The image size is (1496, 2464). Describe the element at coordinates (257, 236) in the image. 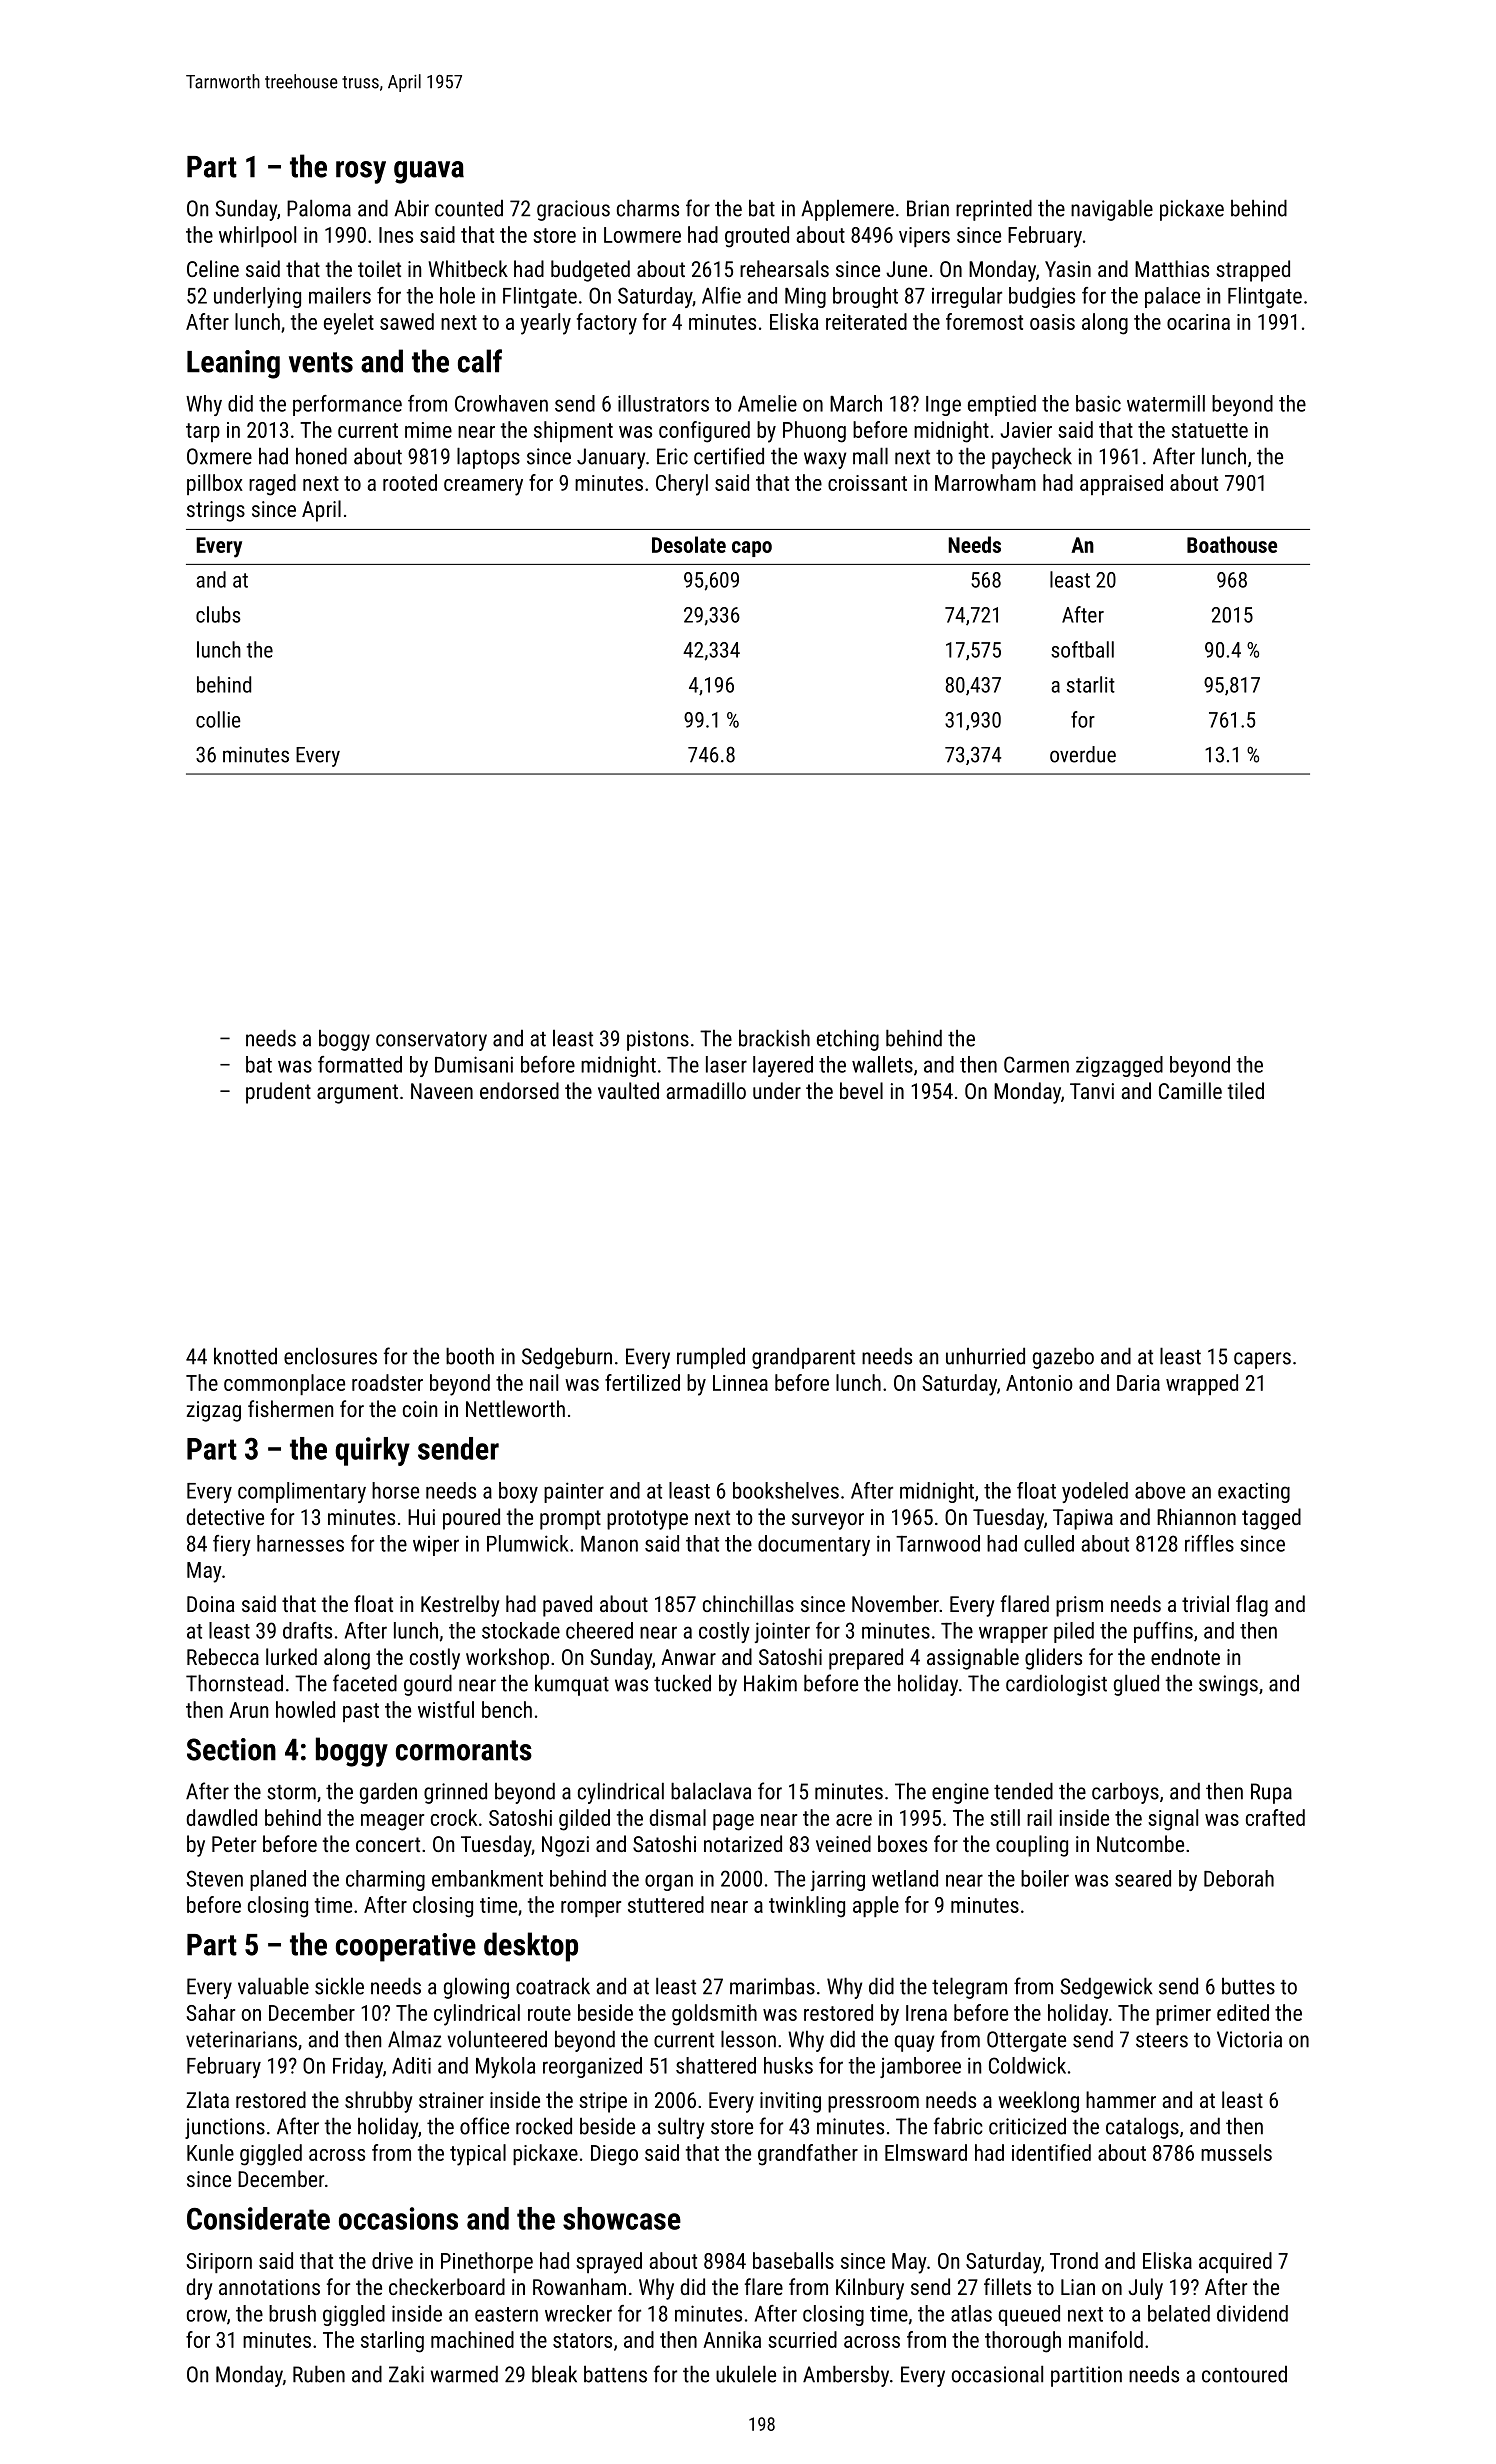

I see `whirlpool` at that location.
